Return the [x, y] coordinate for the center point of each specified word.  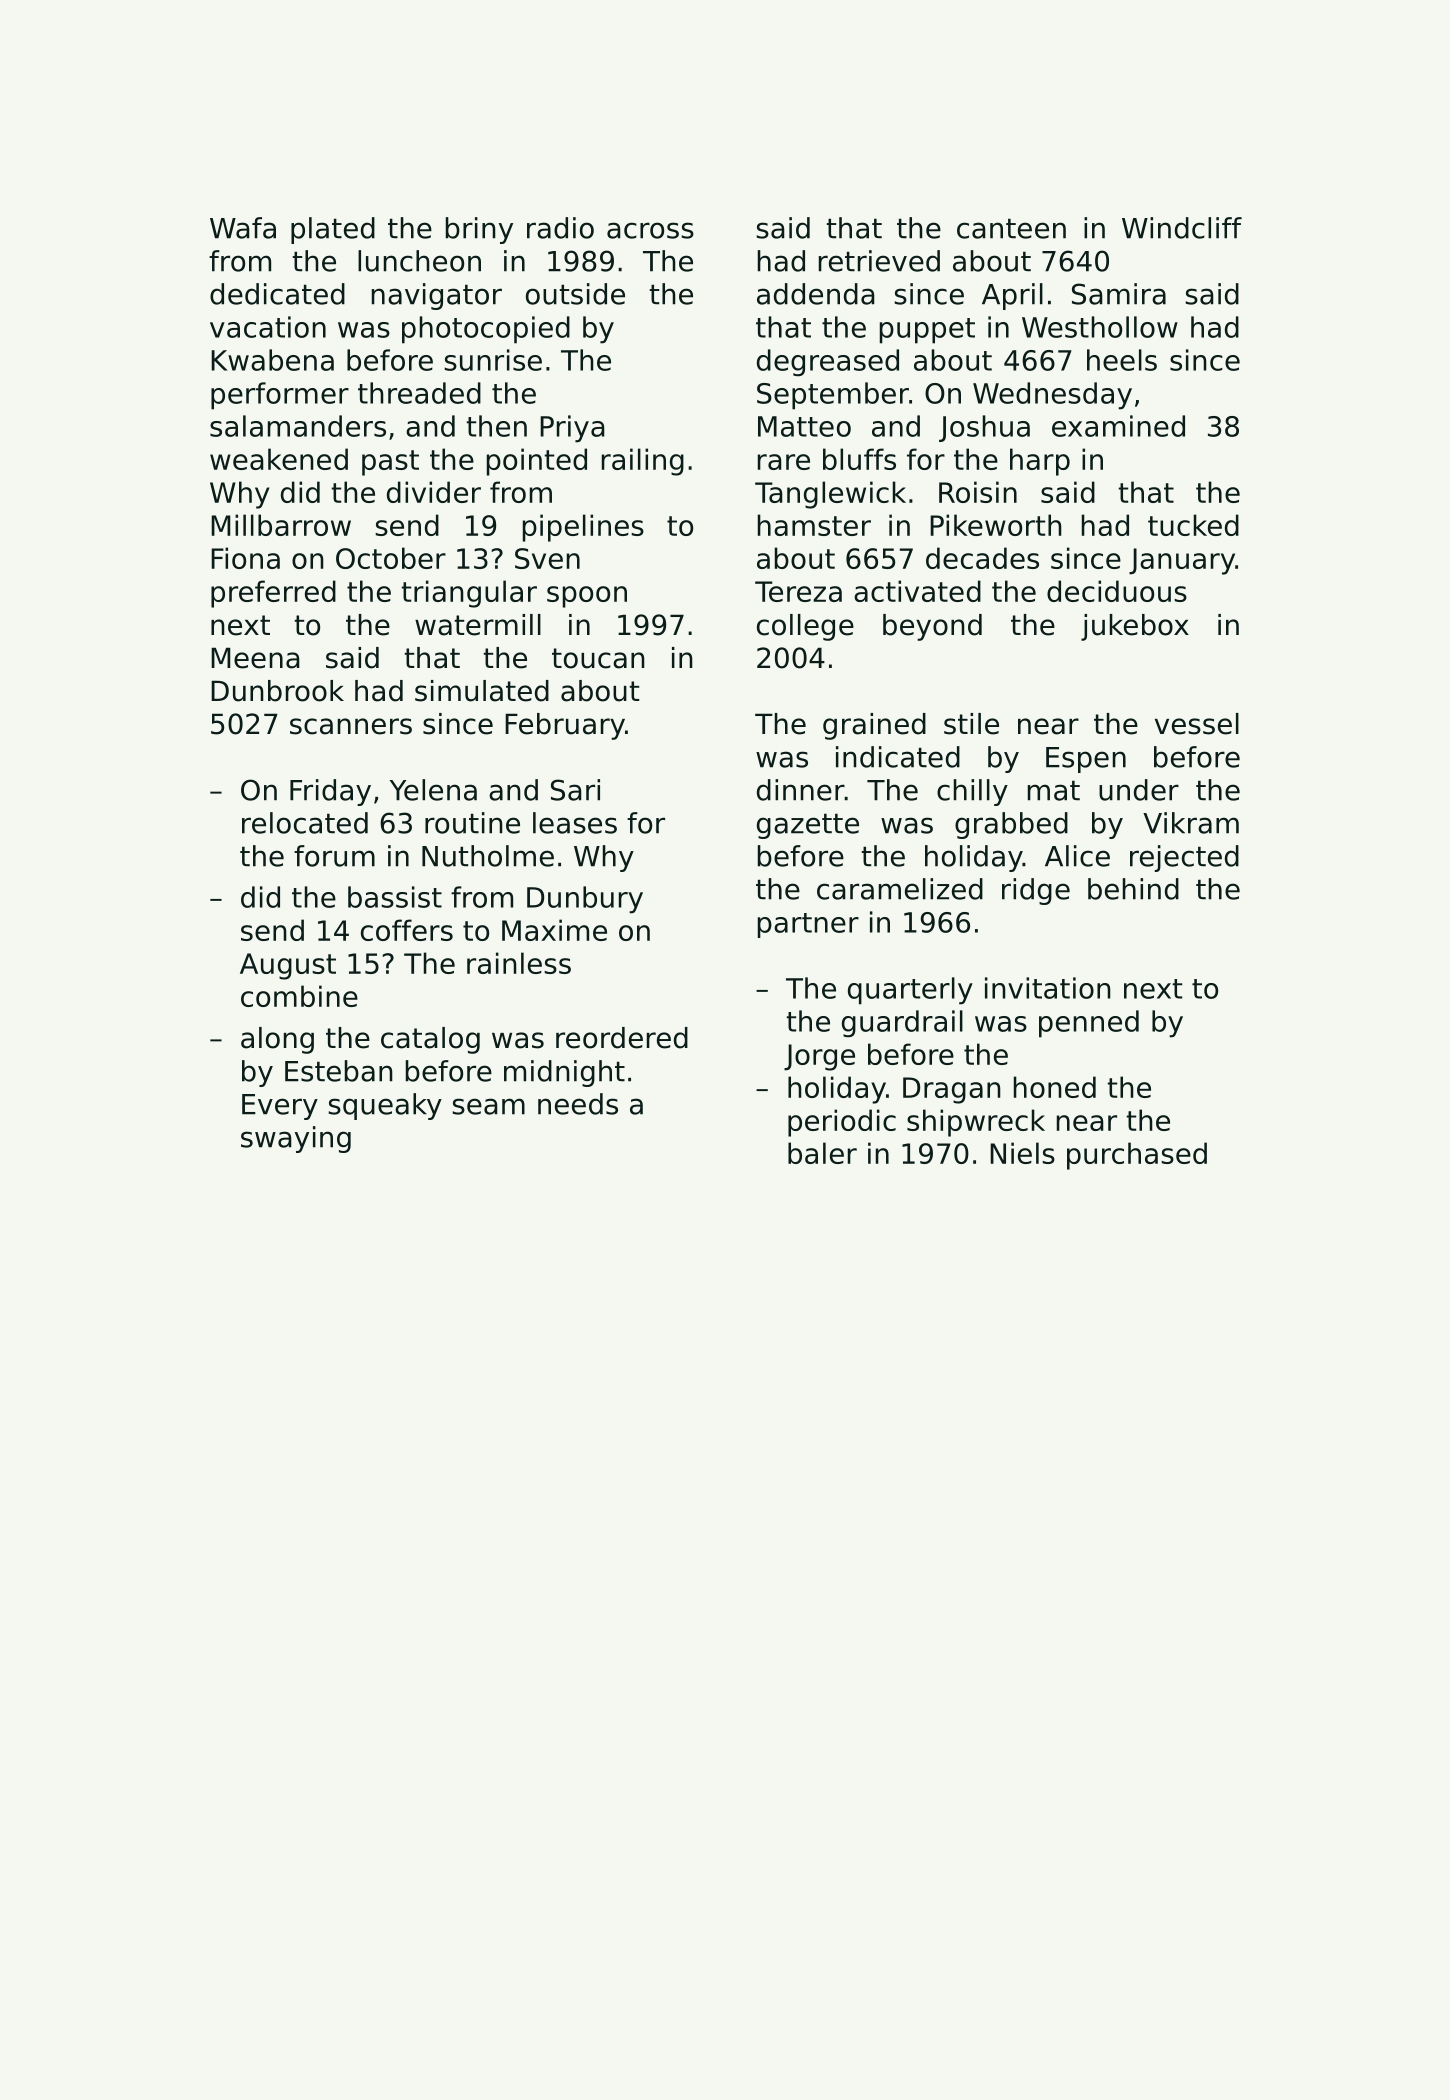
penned [1089, 1024]
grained [874, 726]
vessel [1197, 724]
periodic [842, 1123]
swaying [296, 1139]
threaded [419, 393]
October [391, 558]
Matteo [804, 426]
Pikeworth [996, 525]
